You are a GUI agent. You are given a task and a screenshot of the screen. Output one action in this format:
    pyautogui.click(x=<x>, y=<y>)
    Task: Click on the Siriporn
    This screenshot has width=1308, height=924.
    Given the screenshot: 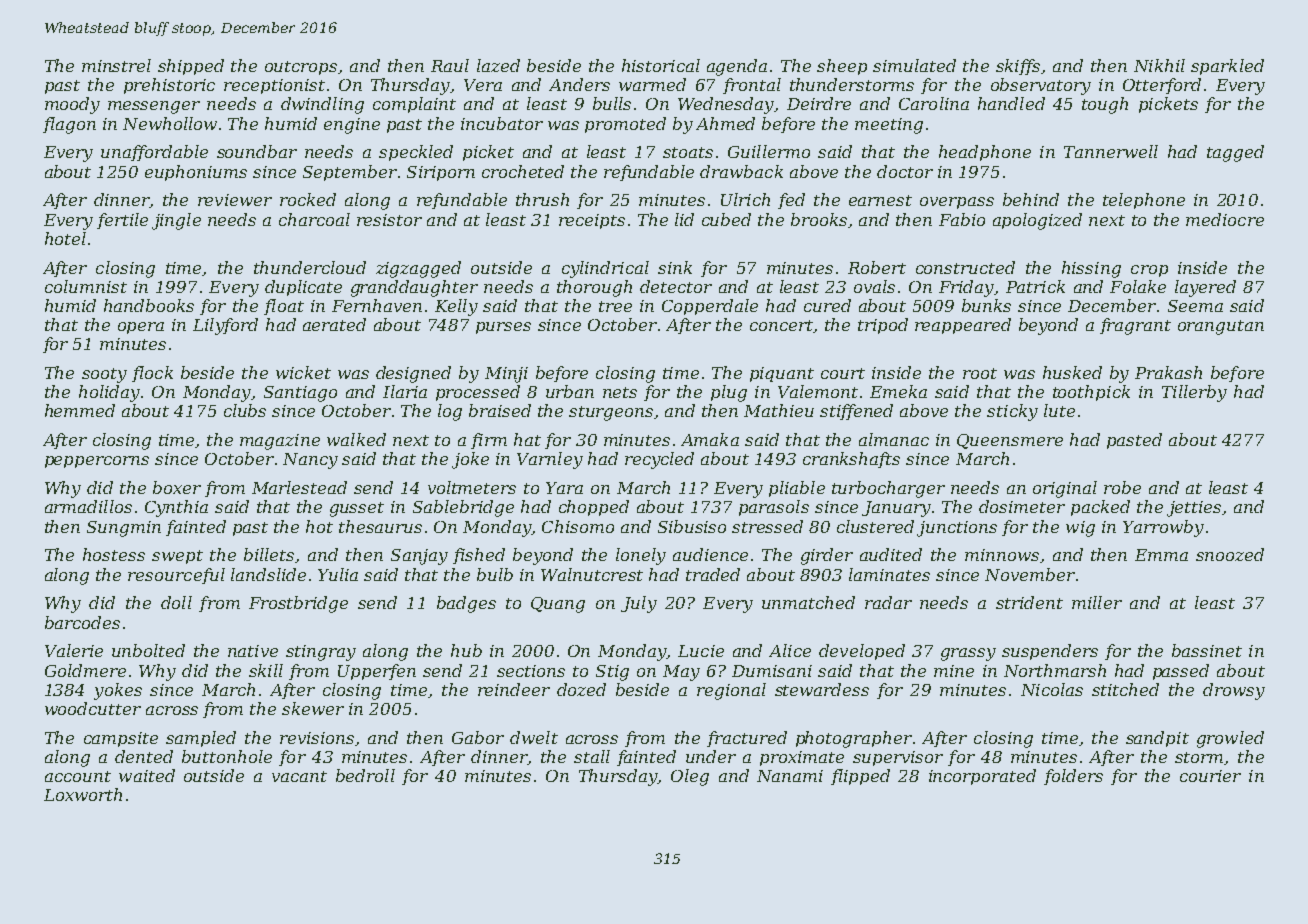 What is the action you would take?
    pyautogui.click(x=441, y=173)
